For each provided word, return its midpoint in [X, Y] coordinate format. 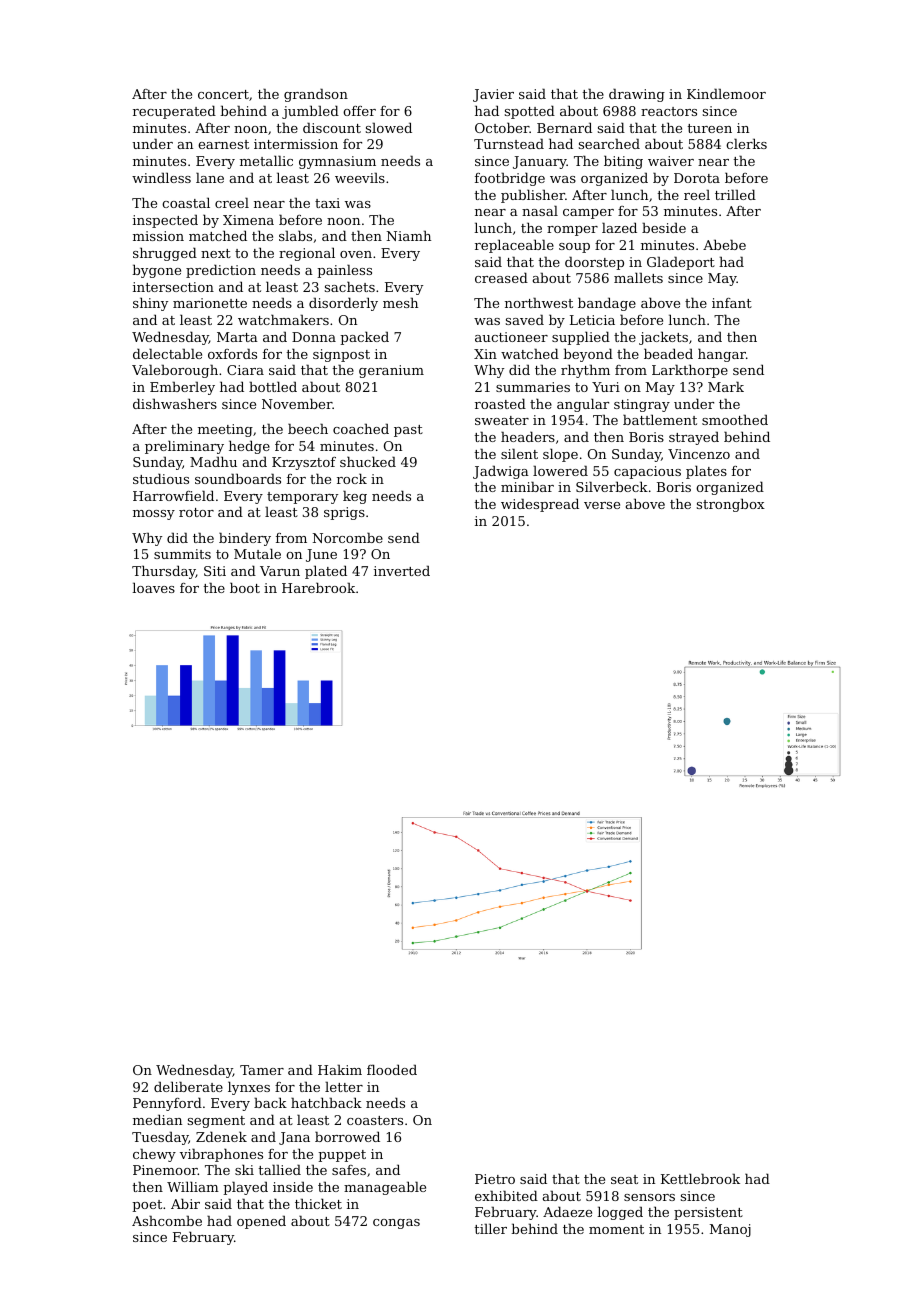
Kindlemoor [726, 93]
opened [261, 1222]
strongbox [731, 505]
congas [396, 1224]
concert [223, 94]
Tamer [262, 1070]
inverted [402, 570]
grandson [316, 95]
